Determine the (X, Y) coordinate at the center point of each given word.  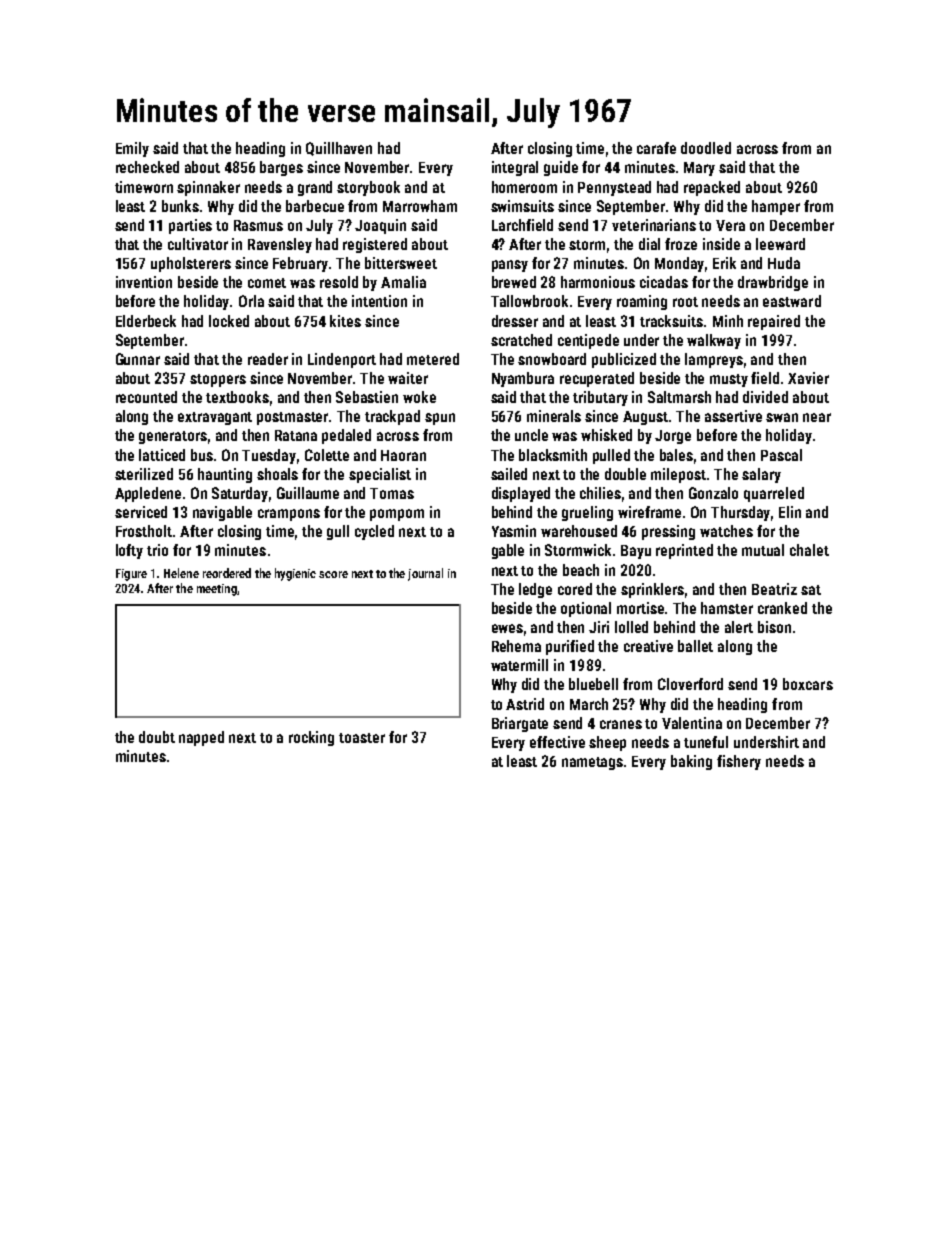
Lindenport (342, 360)
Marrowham (420, 206)
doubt (157, 737)
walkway (714, 341)
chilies (600, 493)
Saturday (240, 494)
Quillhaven (339, 149)
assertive (733, 416)
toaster (362, 738)
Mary (699, 169)
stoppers (218, 380)
